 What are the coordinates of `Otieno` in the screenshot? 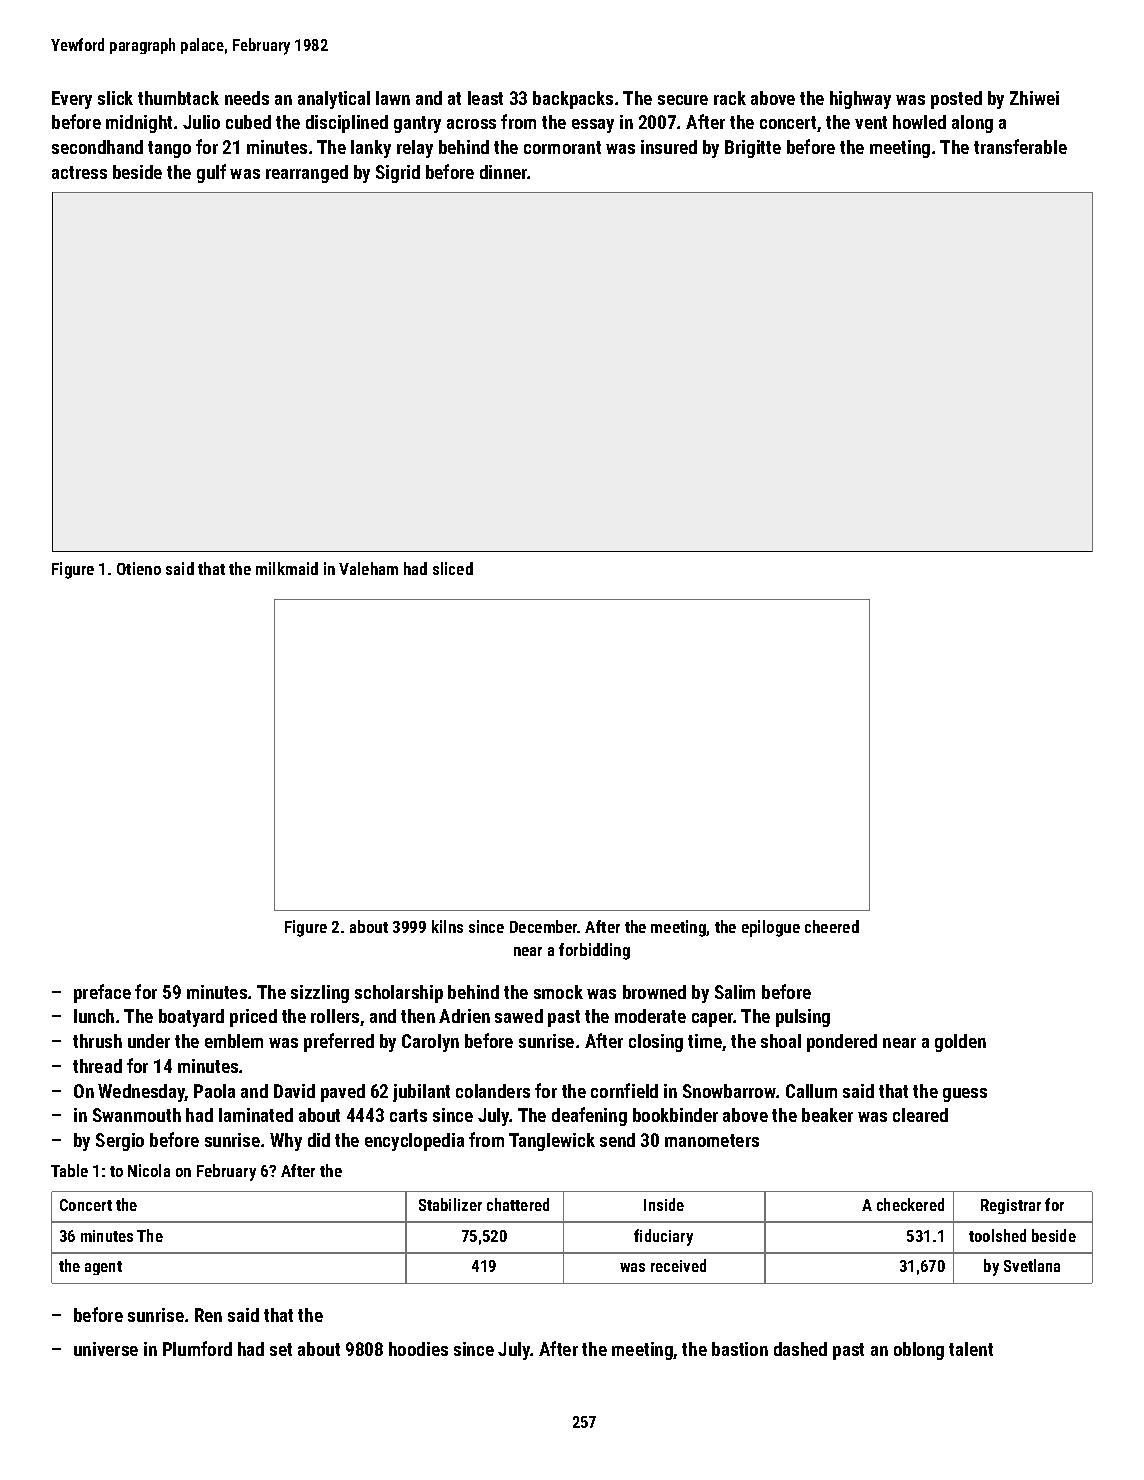 It's located at (139, 568).
